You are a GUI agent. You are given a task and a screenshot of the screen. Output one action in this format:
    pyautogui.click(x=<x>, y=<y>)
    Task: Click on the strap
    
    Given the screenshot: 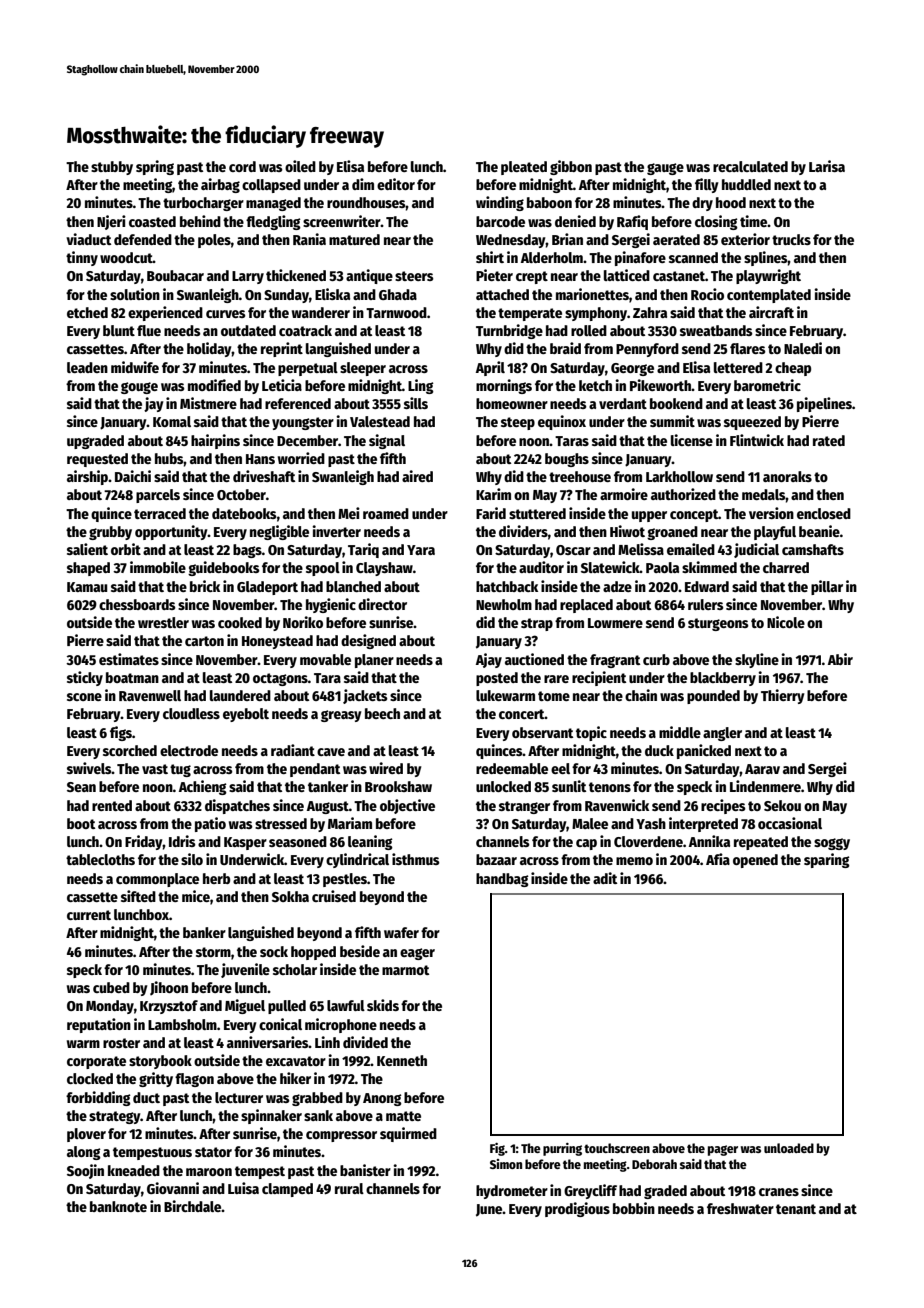 What is the action you would take?
    pyautogui.click(x=537, y=624)
